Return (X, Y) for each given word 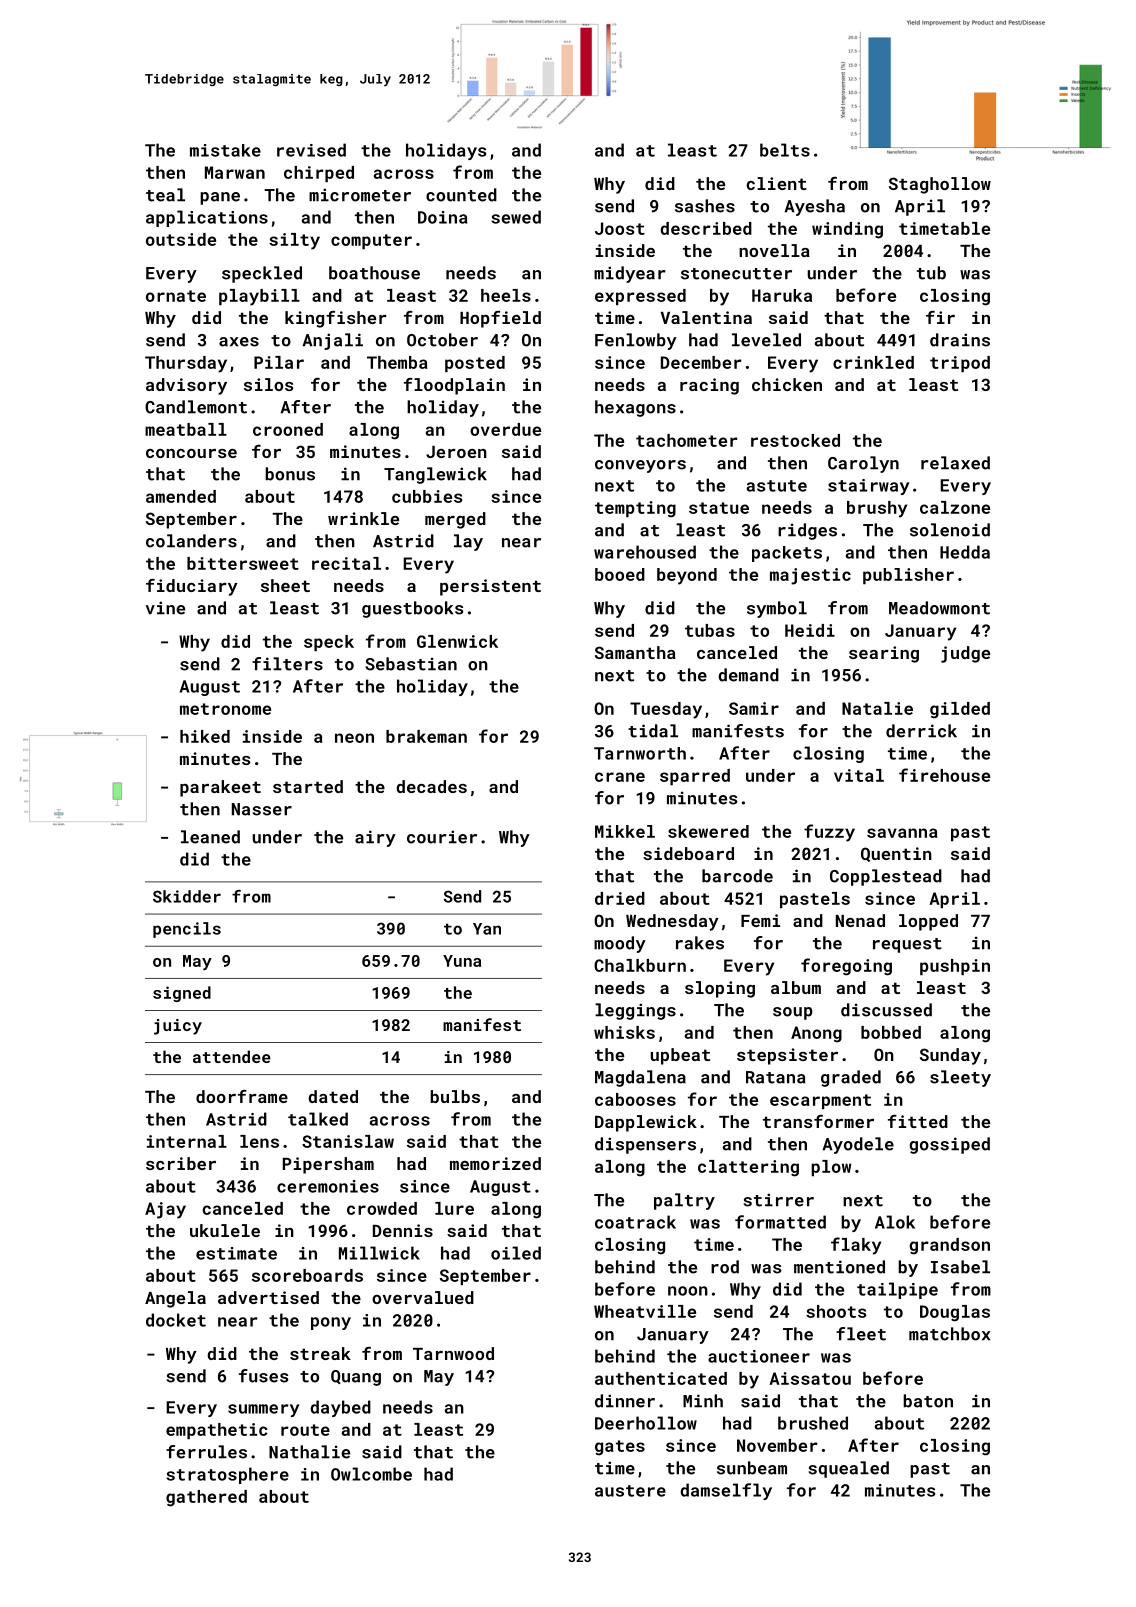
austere (630, 1491)
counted (461, 195)
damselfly (726, 1491)
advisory (186, 386)
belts (785, 150)
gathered (206, 1498)
